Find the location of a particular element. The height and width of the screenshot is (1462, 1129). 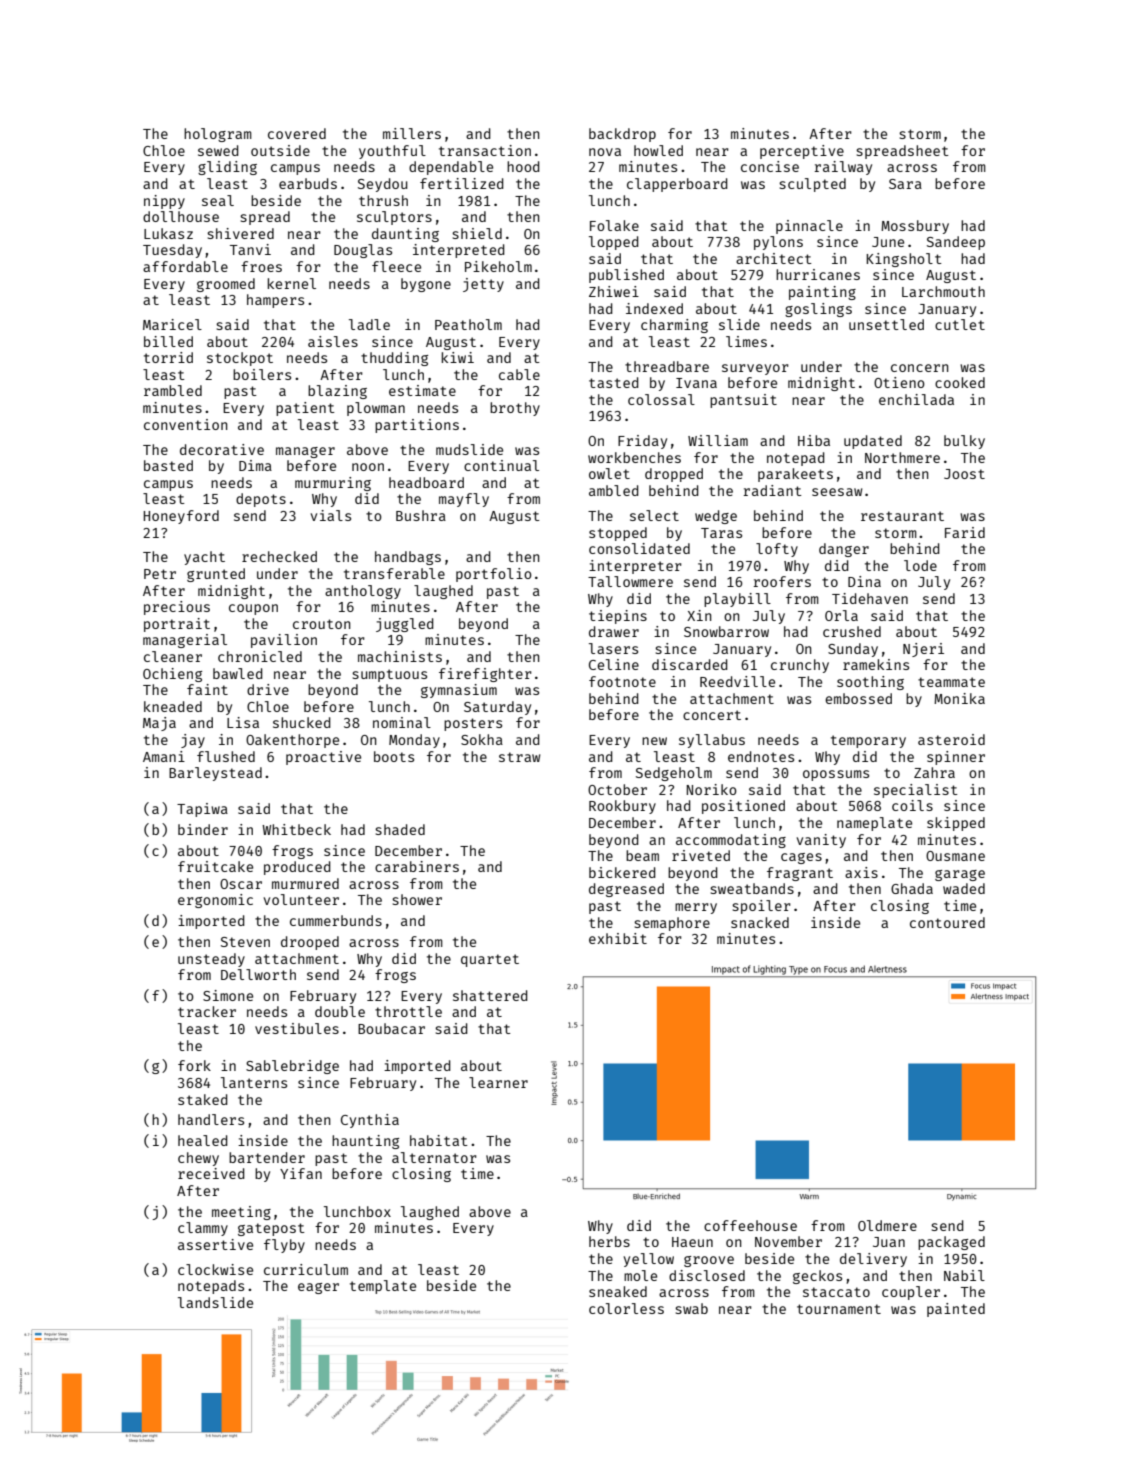

covered is located at coordinates (297, 133).
